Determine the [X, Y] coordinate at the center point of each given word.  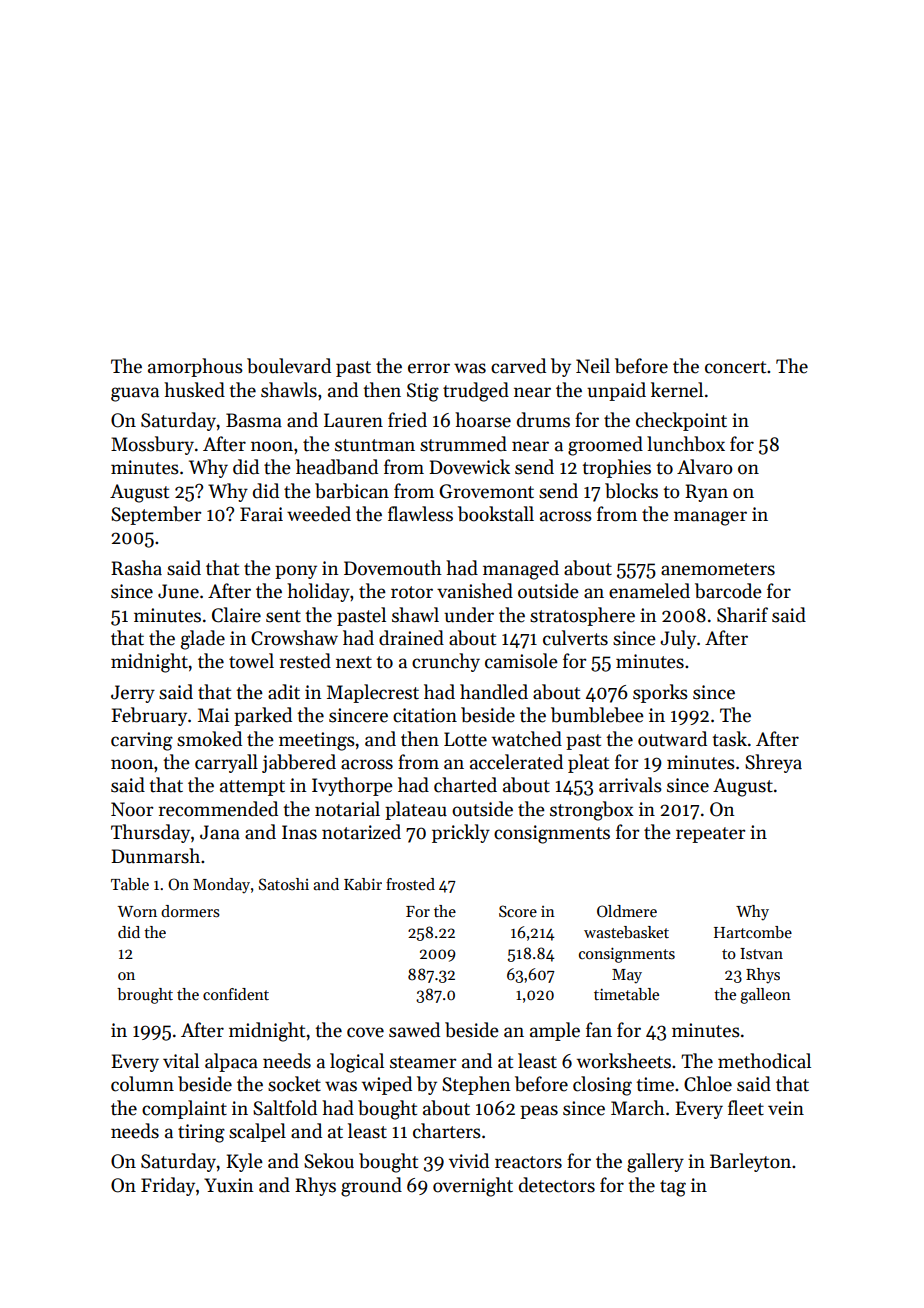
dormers [190, 911]
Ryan [706, 493]
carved [518, 366]
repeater [710, 835]
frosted [410, 884]
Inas [299, 832]
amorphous [195, 367]
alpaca [231, 1062]
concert [735, 367]
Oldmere [627, 911]
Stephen [476, 1085]
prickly [461, 833]
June [178, 591]
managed [521, 570]
